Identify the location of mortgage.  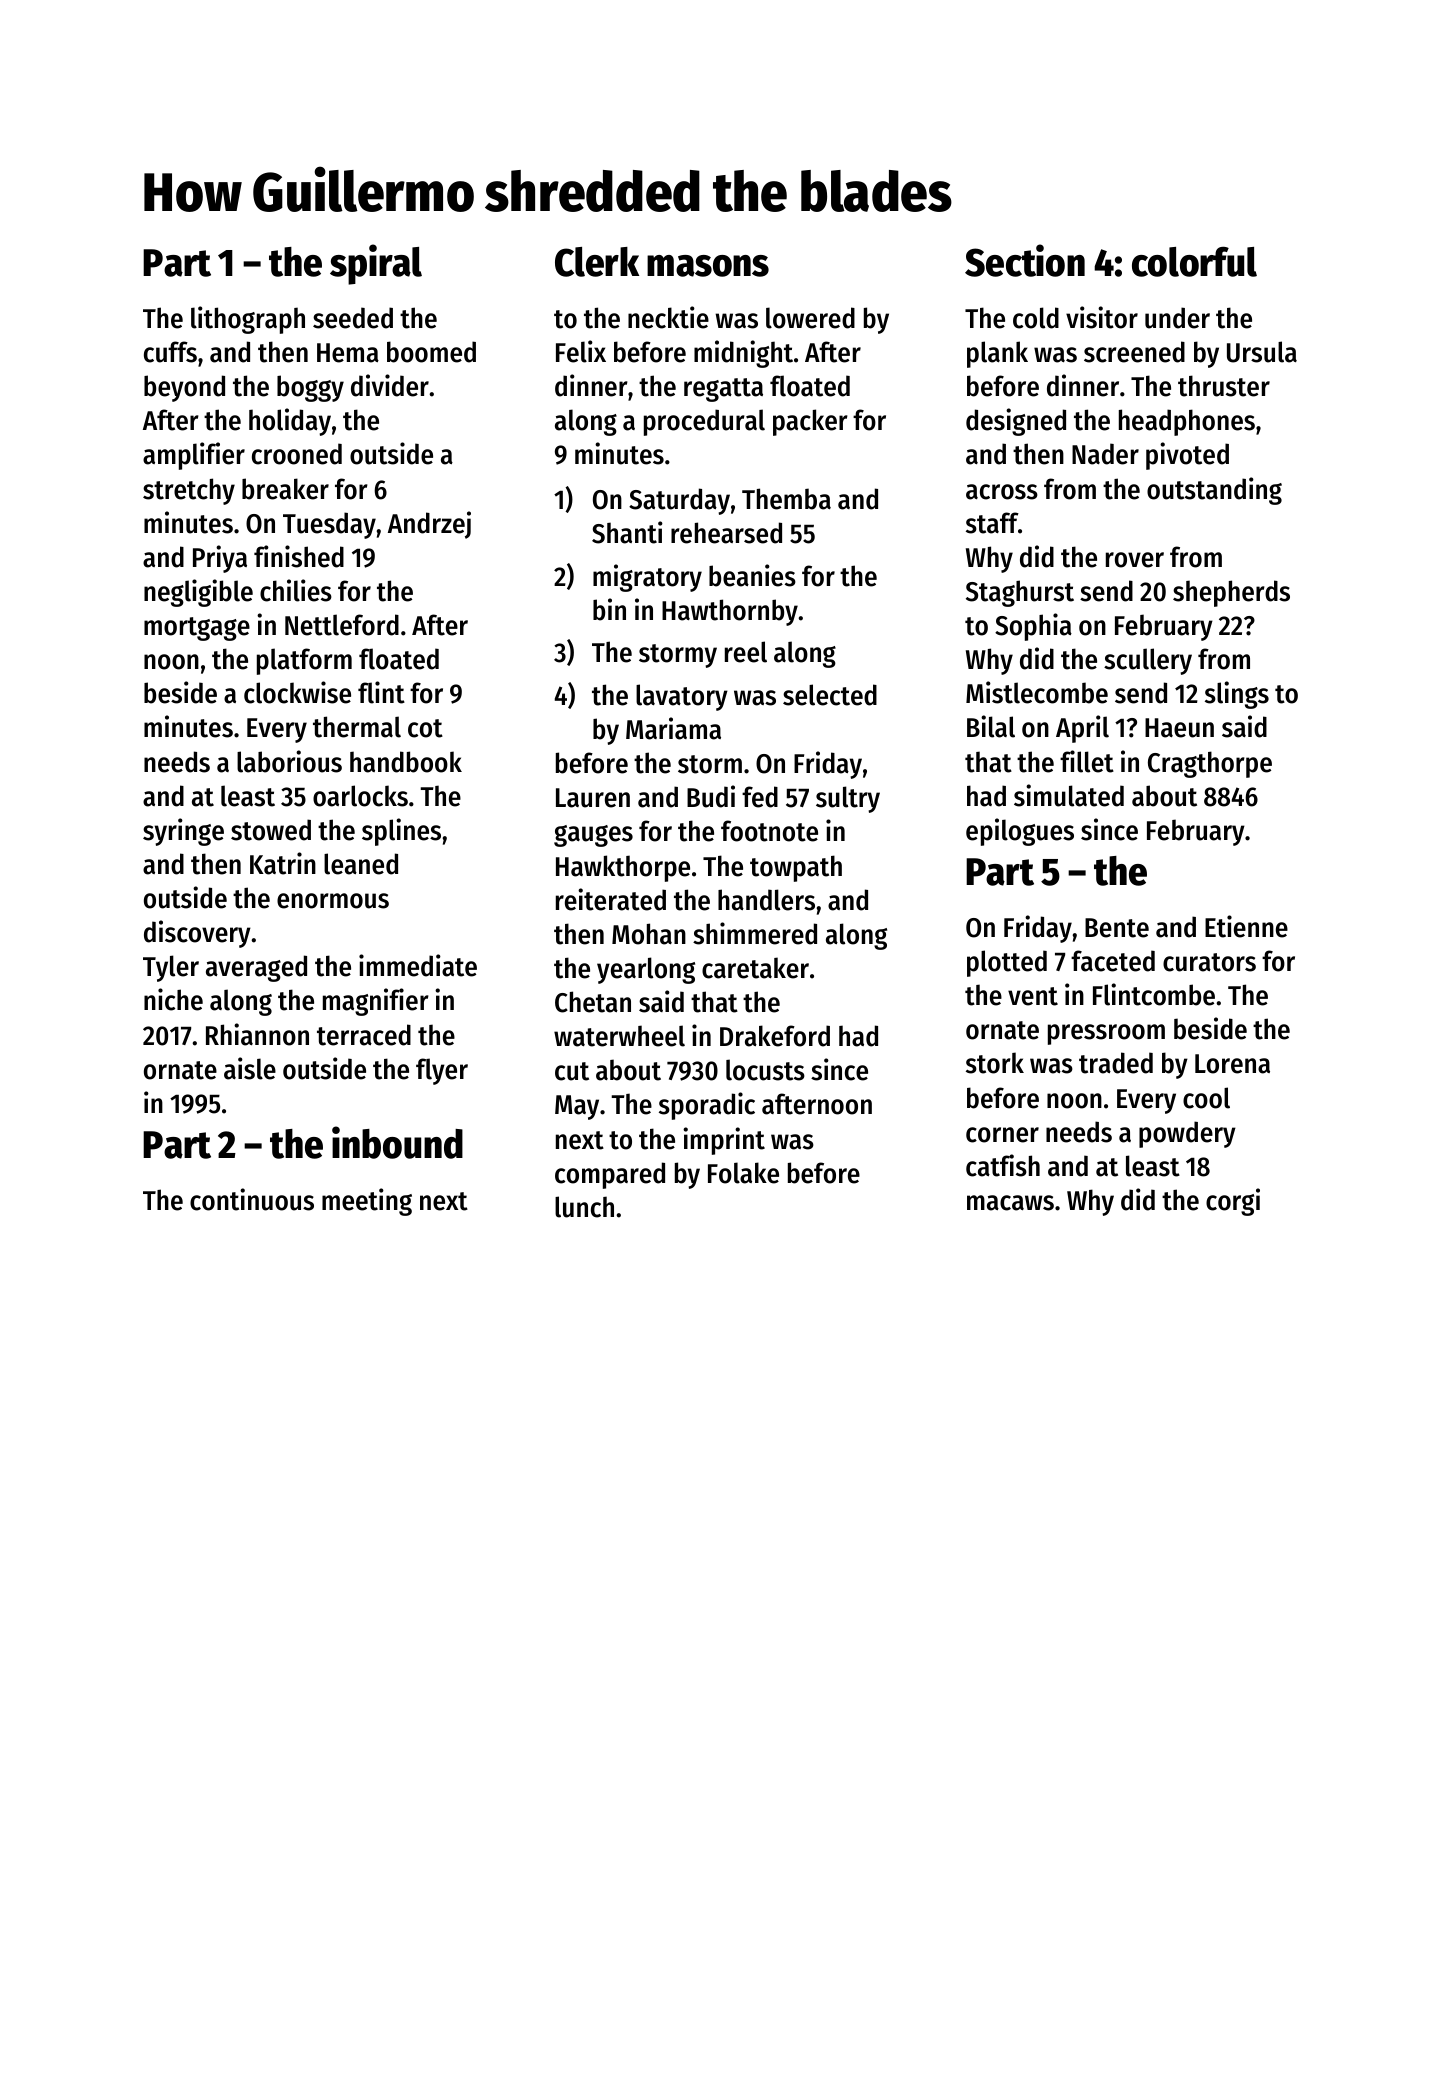
(197, 629).
